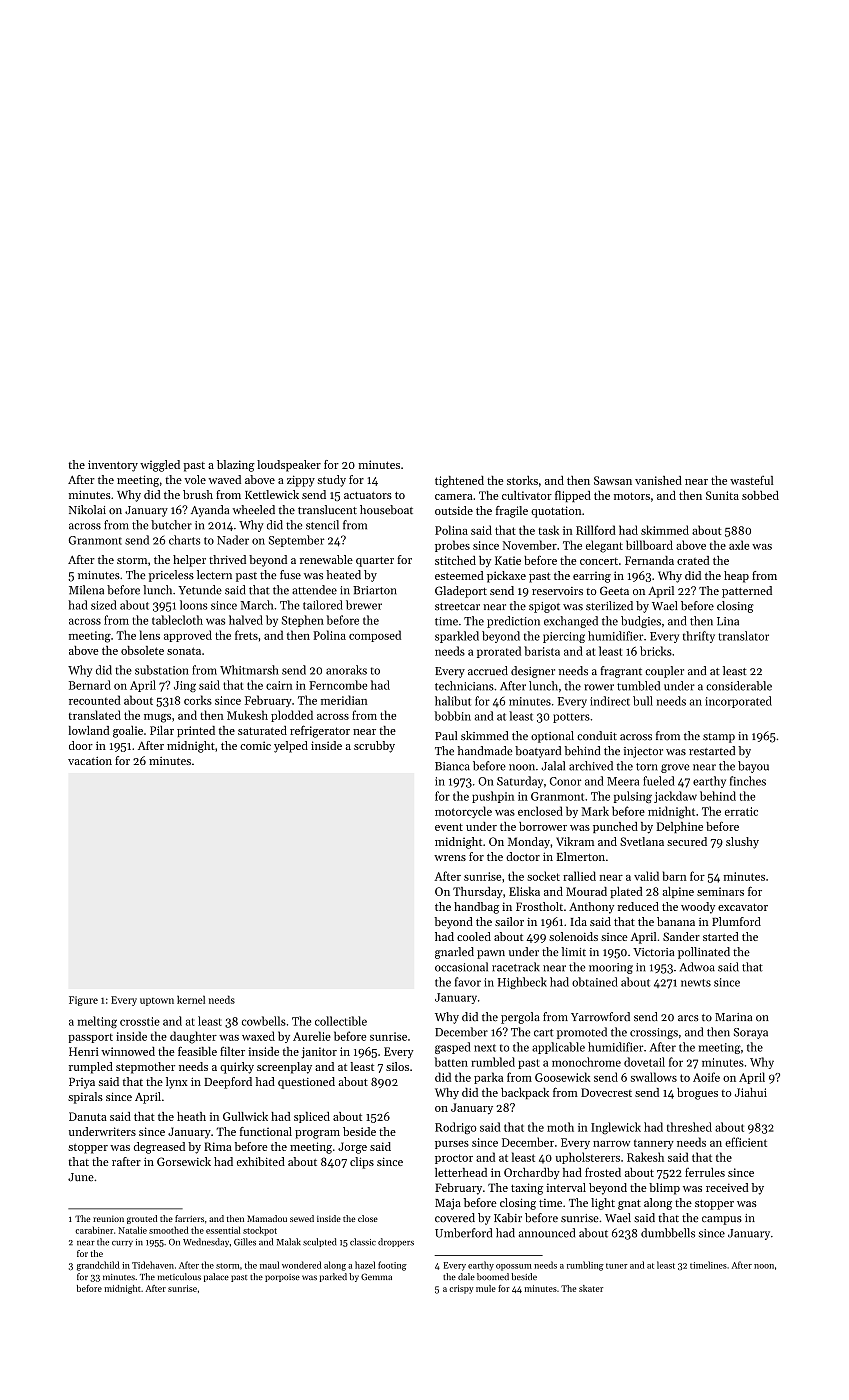  I want to click on campus, so click(722, 1220).
